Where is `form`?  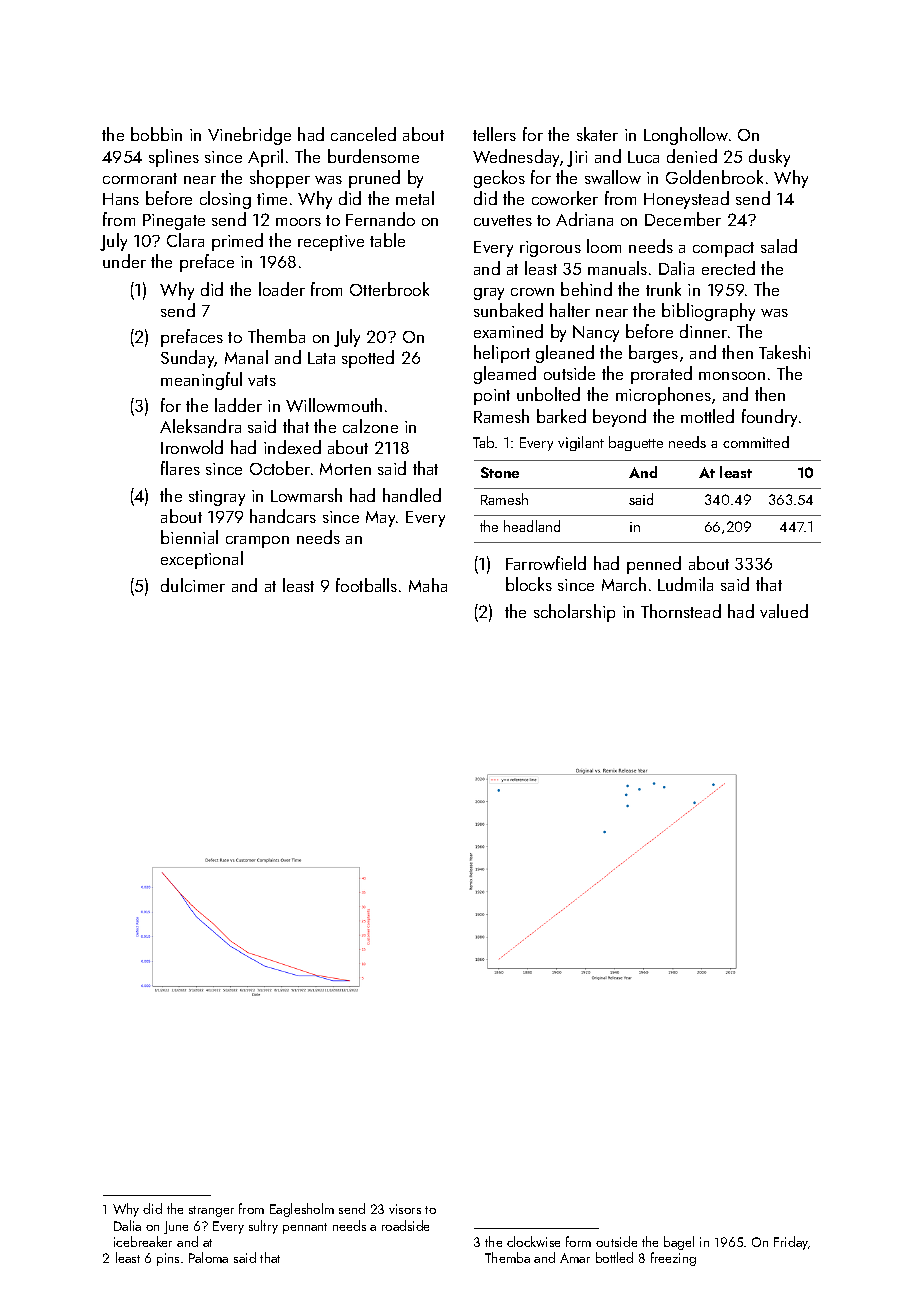 form is located at coordinates (578, 1241).
